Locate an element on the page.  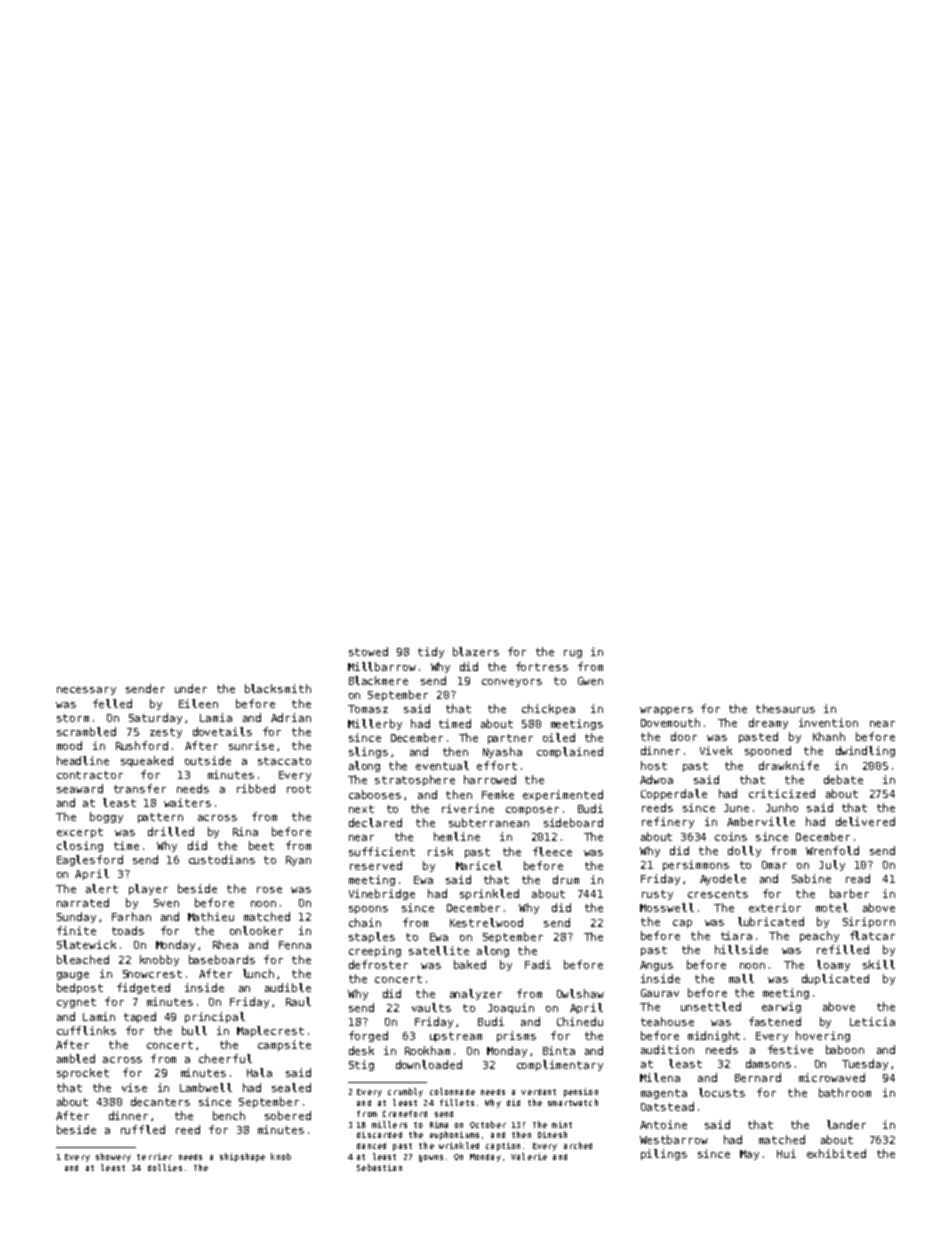
dollies is located at coordinates (165, 1167).
